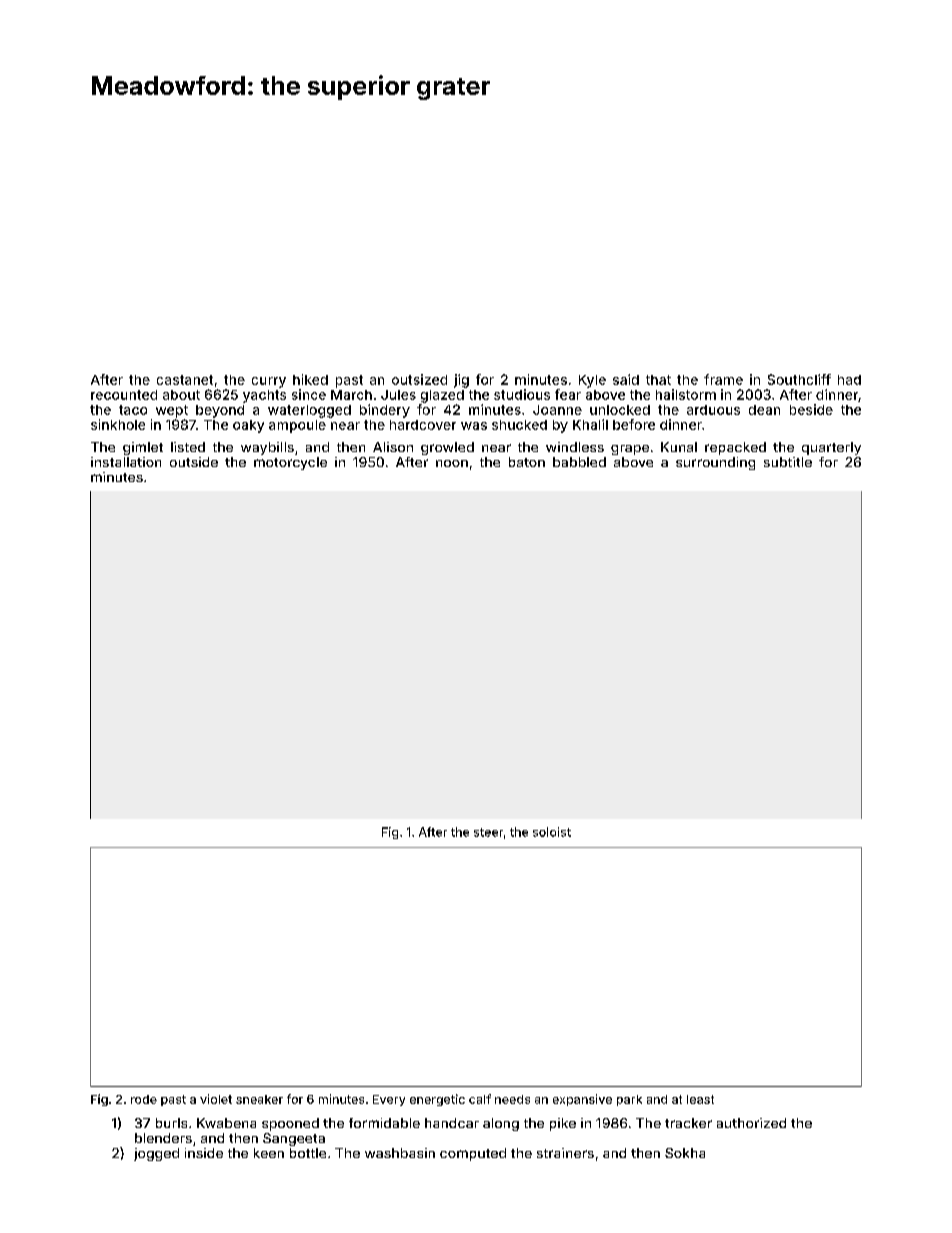  Describe the element at coordinates (488, 832) in the screenshot. I see `steer` at that location.
